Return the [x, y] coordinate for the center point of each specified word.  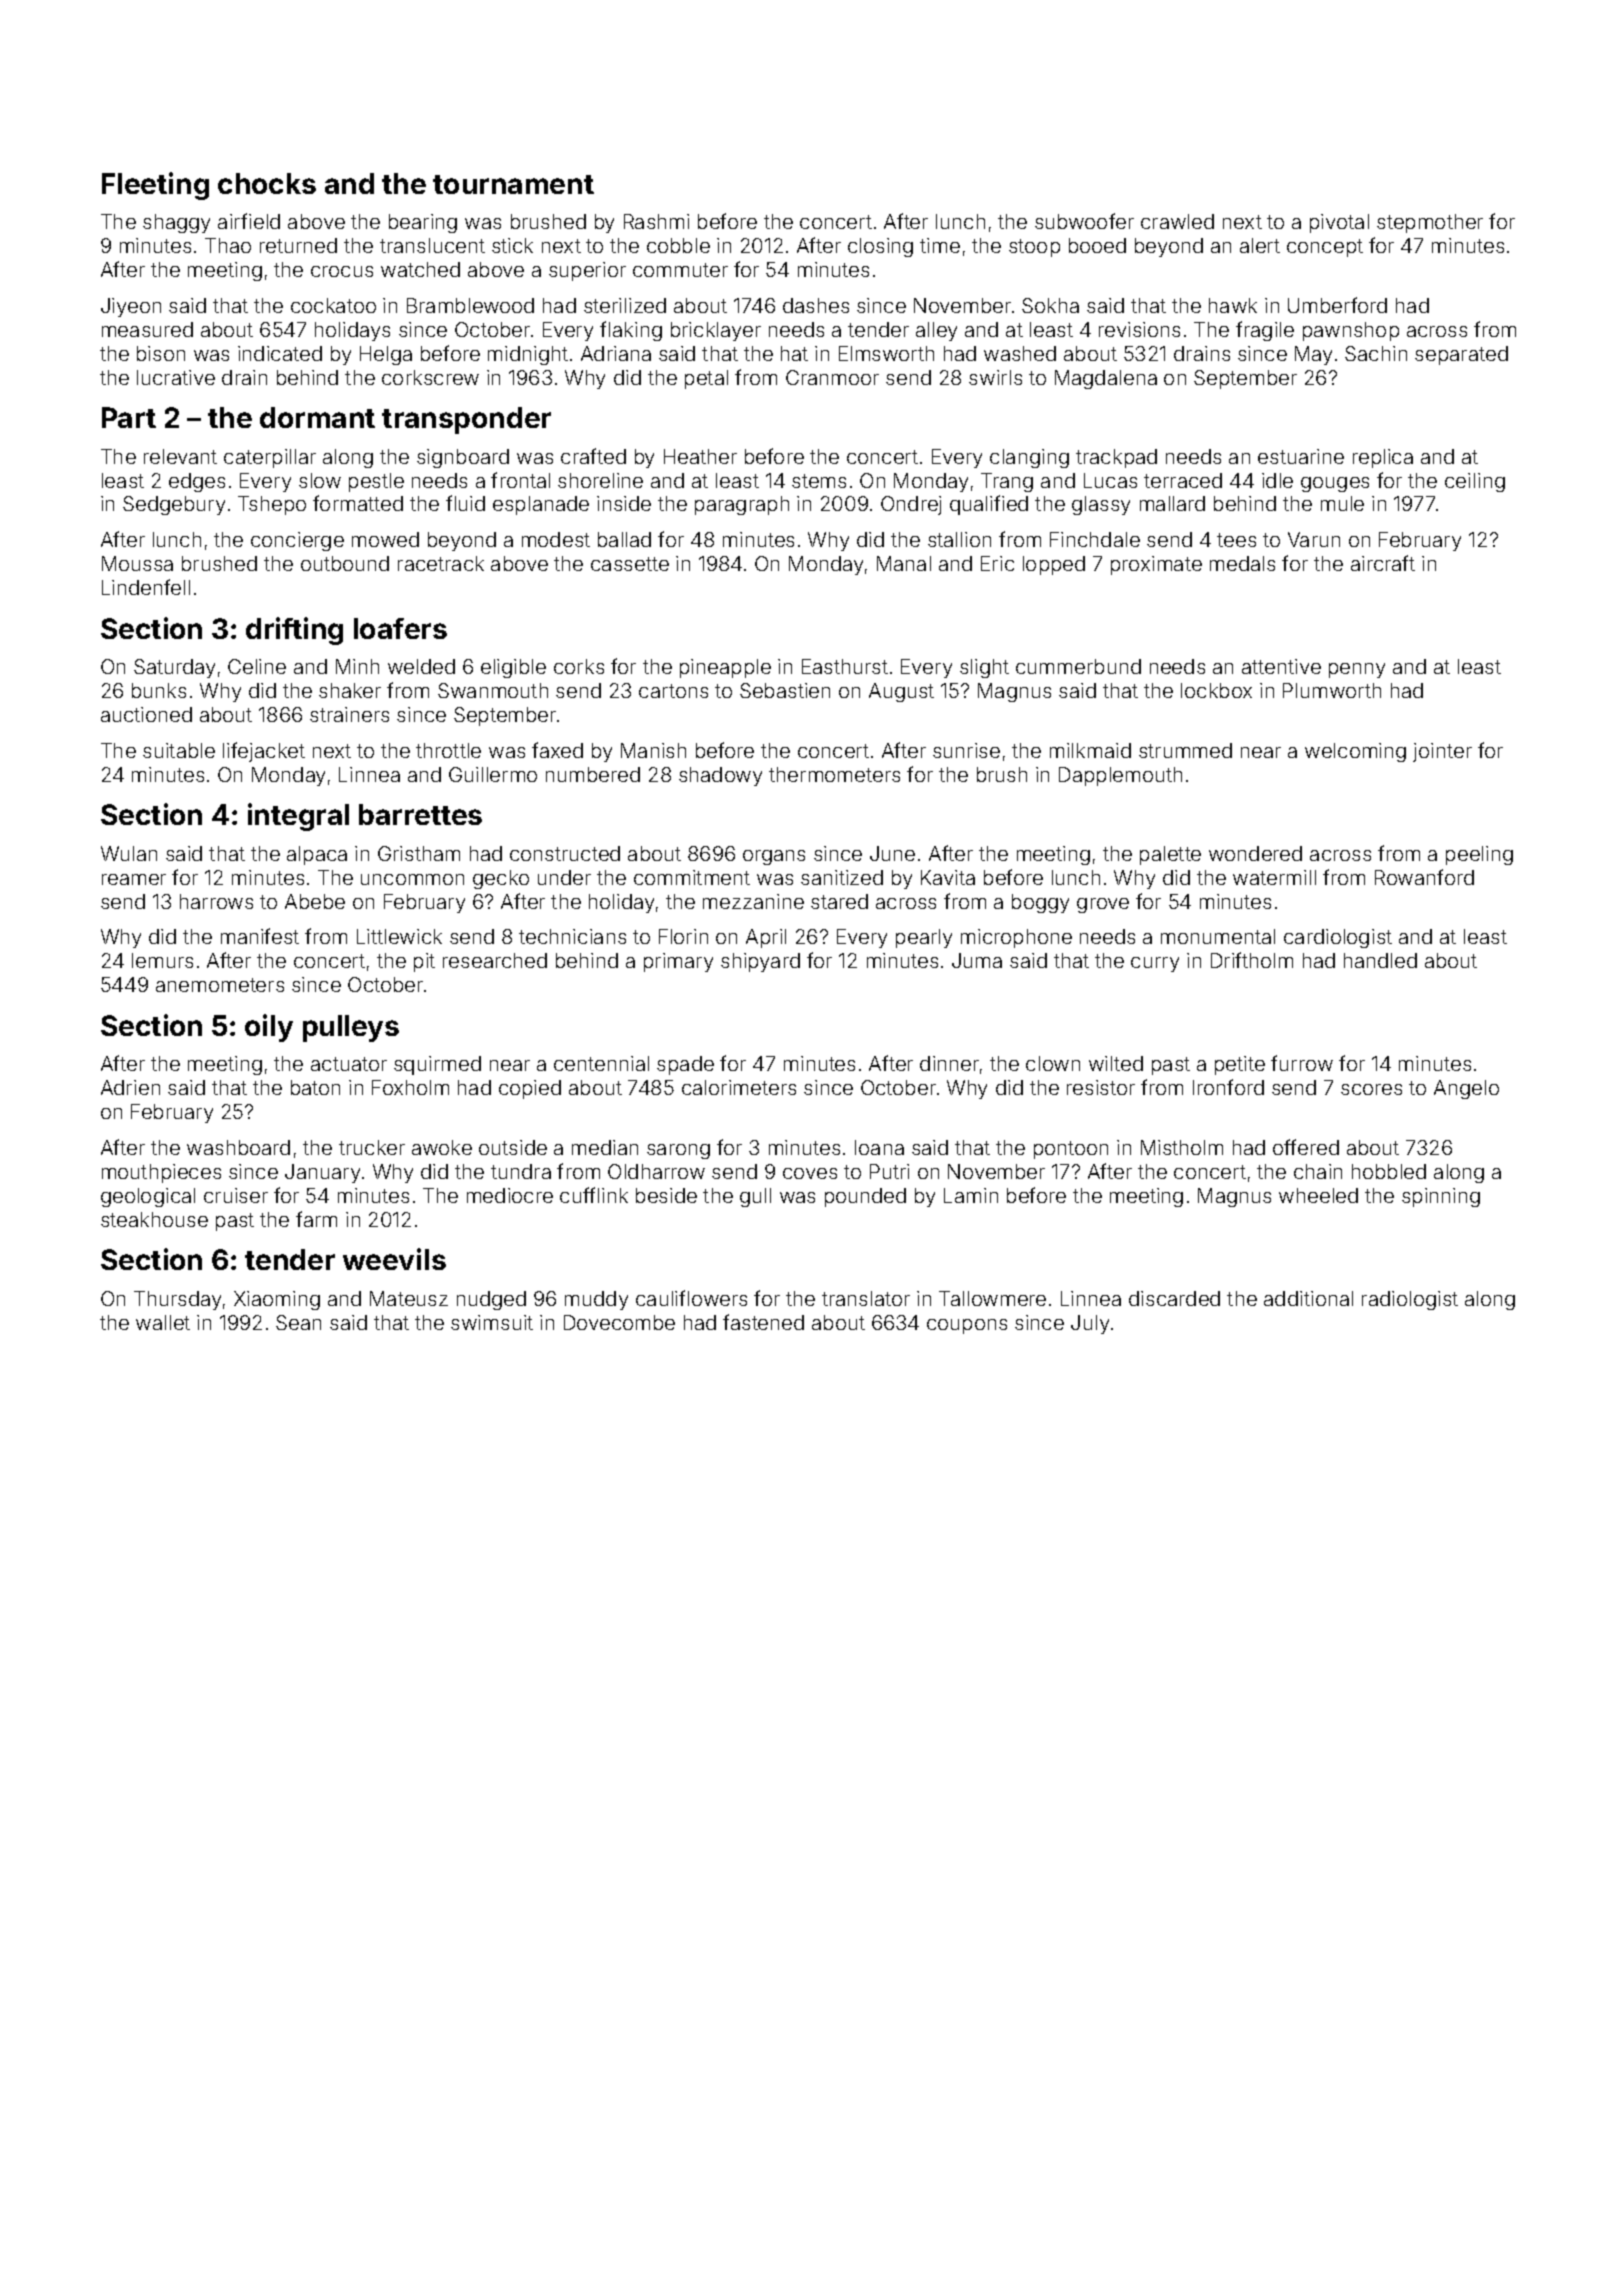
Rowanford [1424, 877]
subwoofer [1084, 221]
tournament [513, 184]
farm [316, 1219]
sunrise [966, 750]
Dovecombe [619, 1322]
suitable [179, 750]
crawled [1177, 221]
